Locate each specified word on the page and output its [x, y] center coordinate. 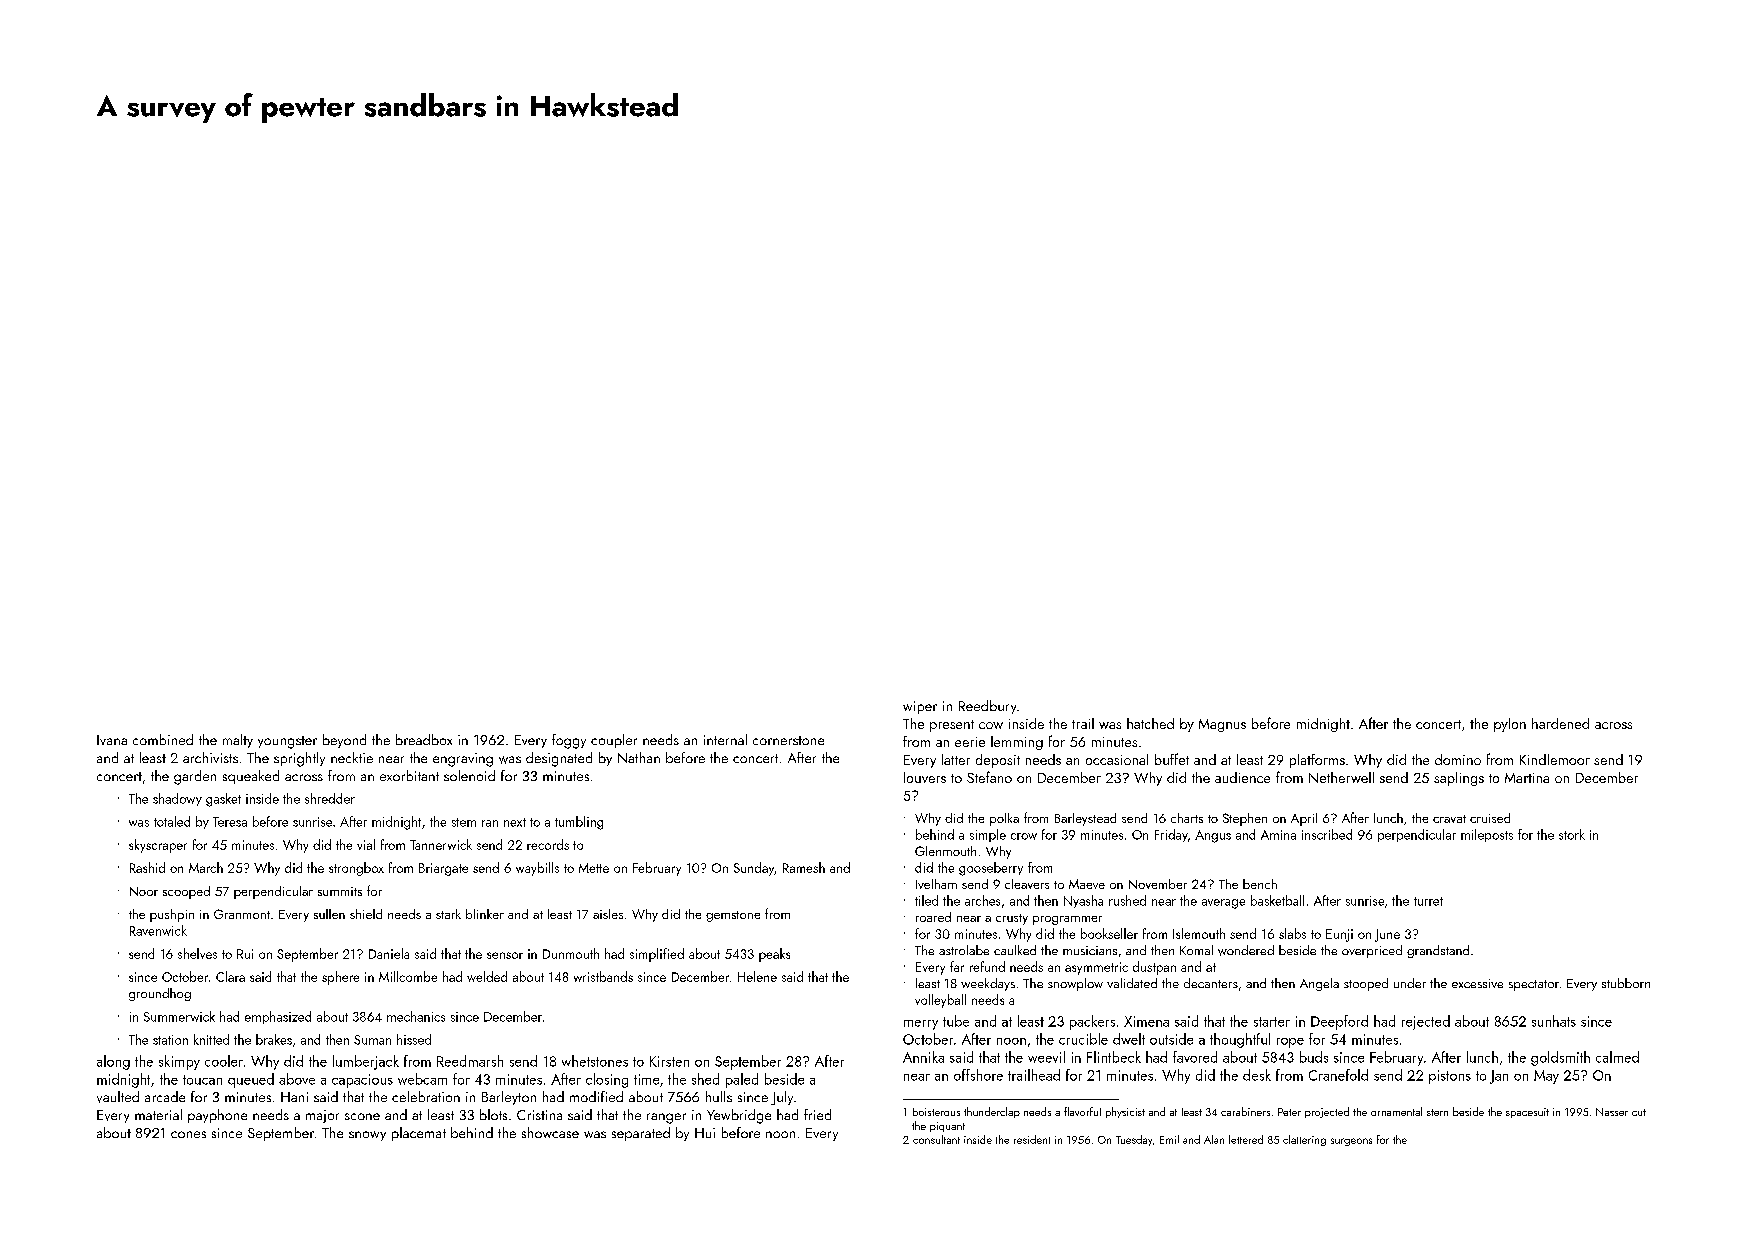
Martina [1527, 778]
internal [725, 739]
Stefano [989, 777]
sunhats [1554, 1021]
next [515, 822]
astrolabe [964, 950]
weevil [1046, 1057]
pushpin [172, 915]
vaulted [118, 1097]
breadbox [424, 739]
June [1387, 935]
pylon [1510, 725]
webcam [422, 1079]
